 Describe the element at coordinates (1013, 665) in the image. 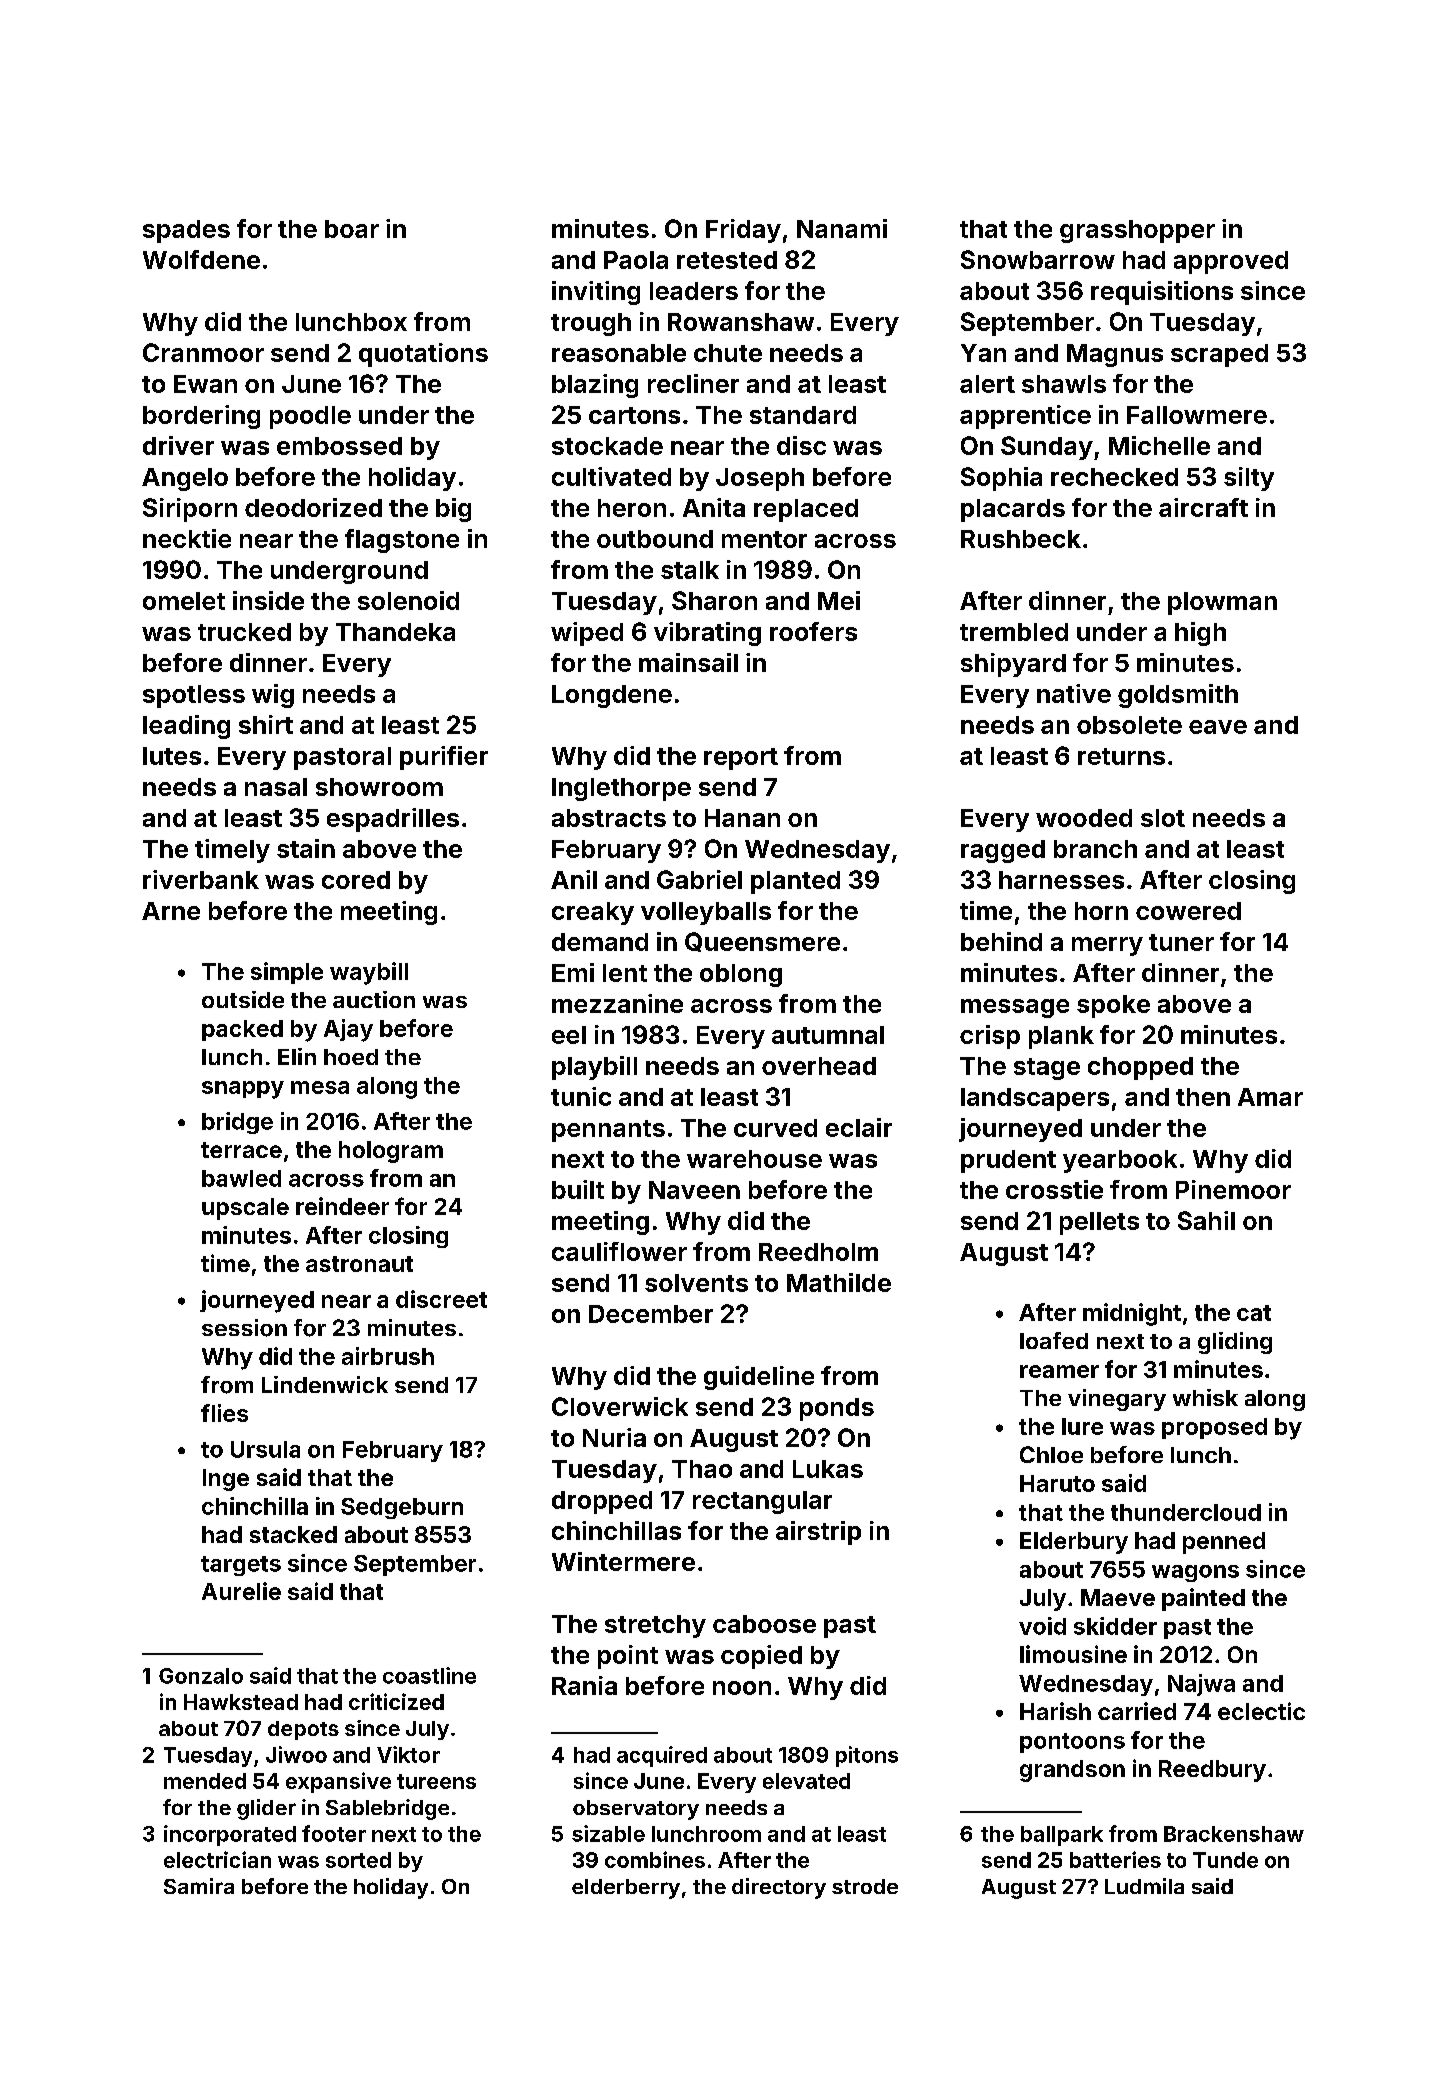

I see `shipyard` at that location.
